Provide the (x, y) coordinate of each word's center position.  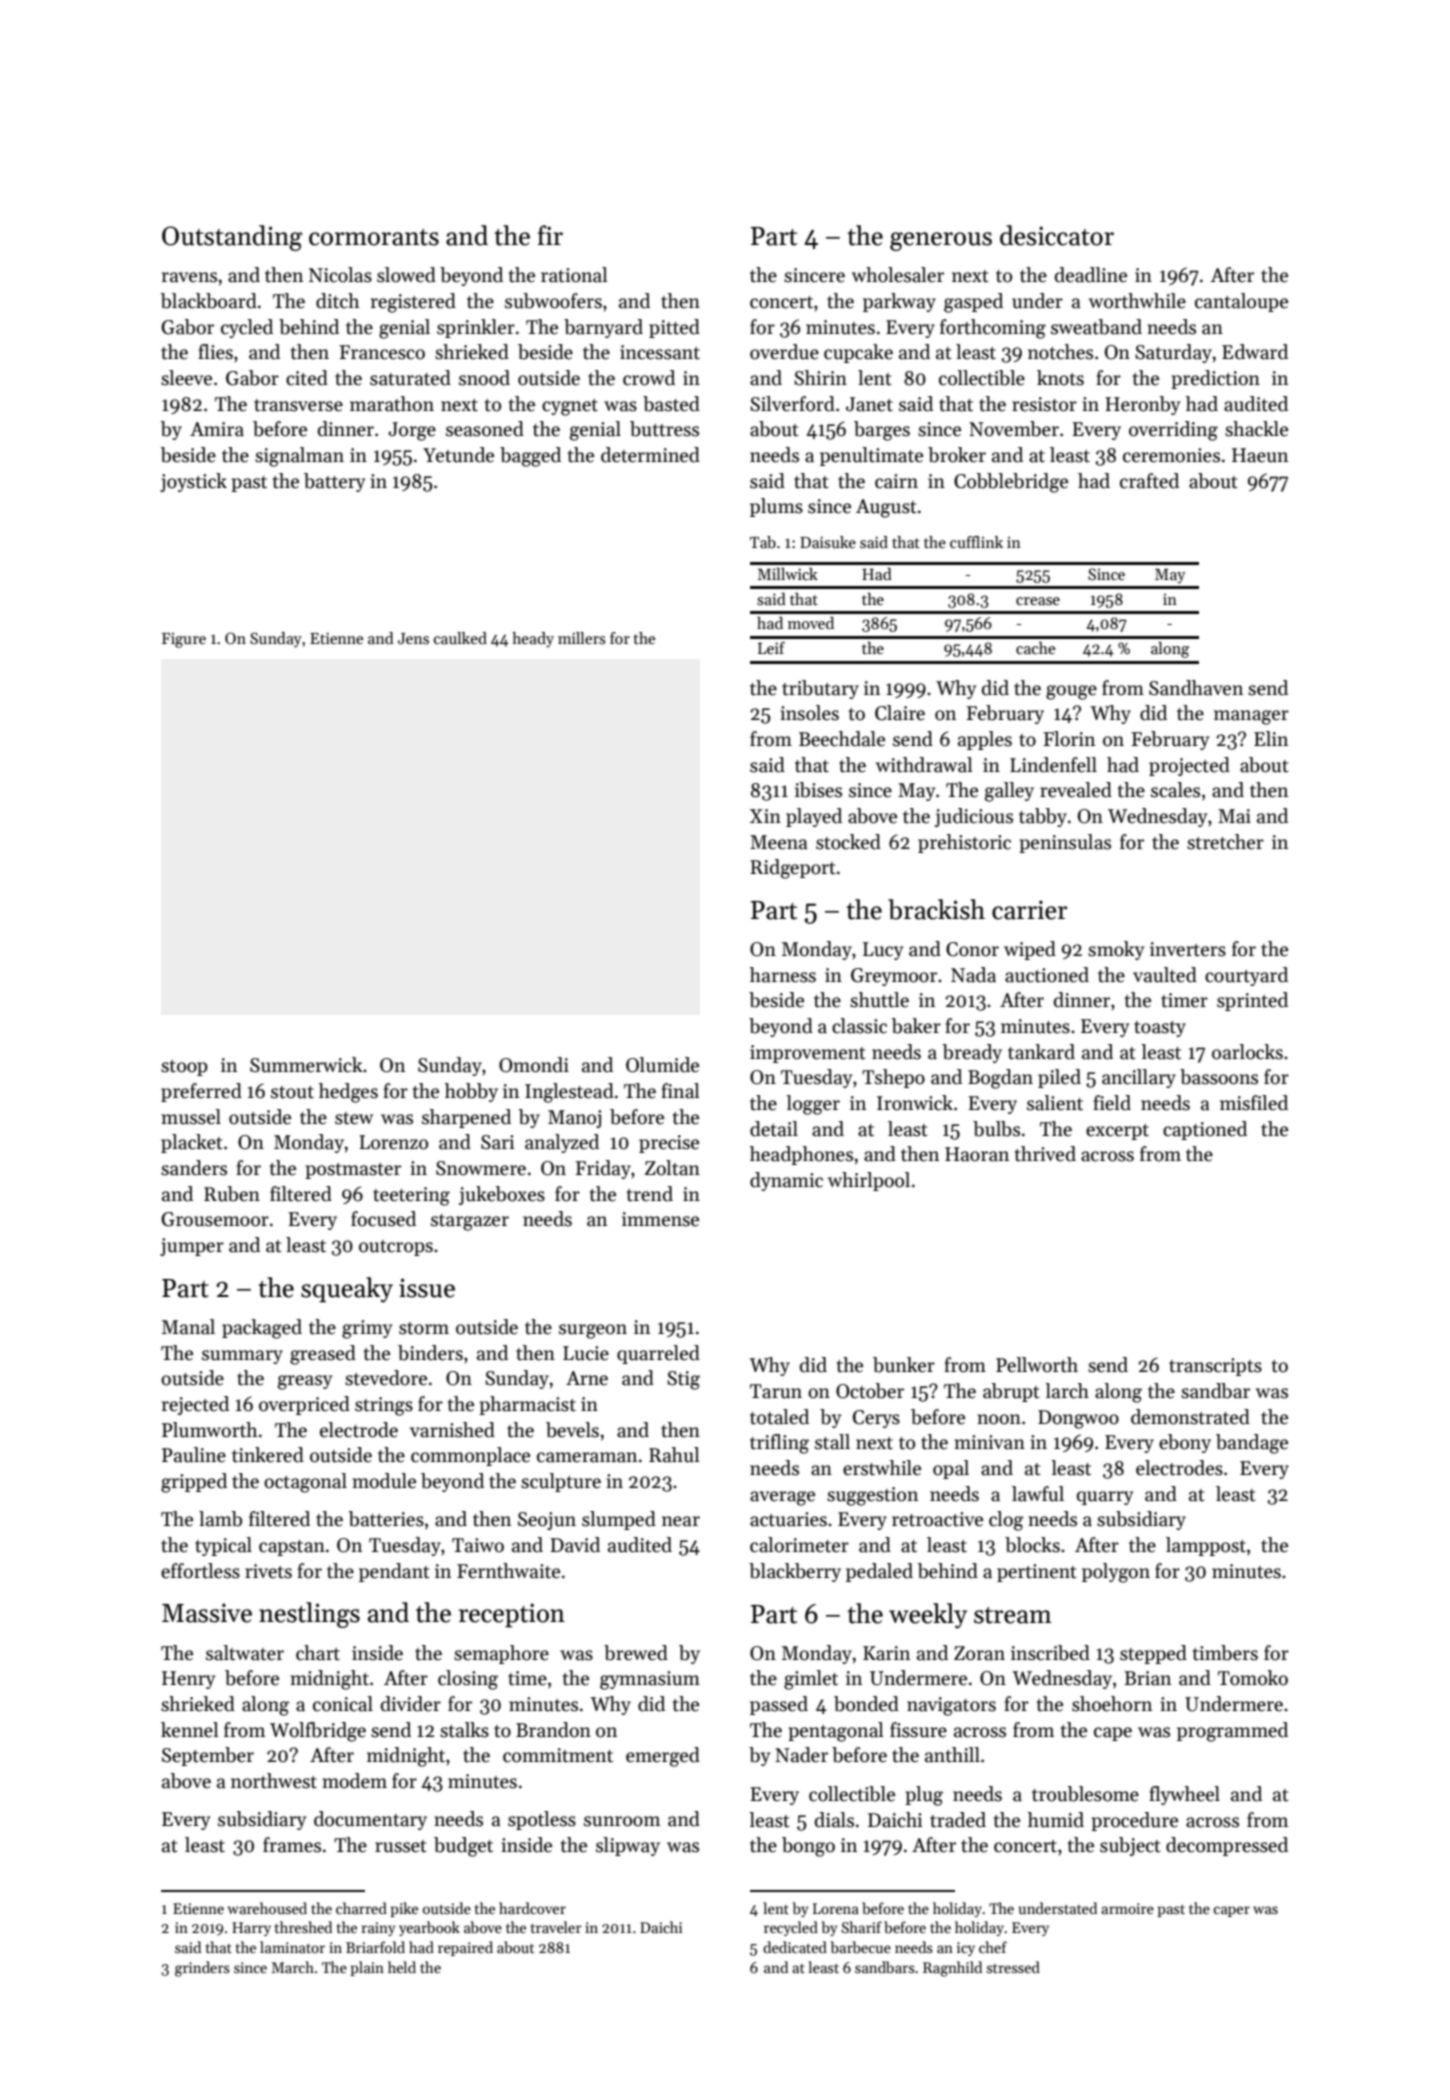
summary (242, 1357)
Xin (765, 816)
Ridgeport (793, 869)
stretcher (1225, 842)
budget (463, 1847)
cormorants (374, 237)
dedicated (795, 1947)
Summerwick (306, 1065)
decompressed (1227, 1846)
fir (550, 235)
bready (972, 1053)
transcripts (1215, 1367)
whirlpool (869, 1181)
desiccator (1057, 235)
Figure (184, 640)
